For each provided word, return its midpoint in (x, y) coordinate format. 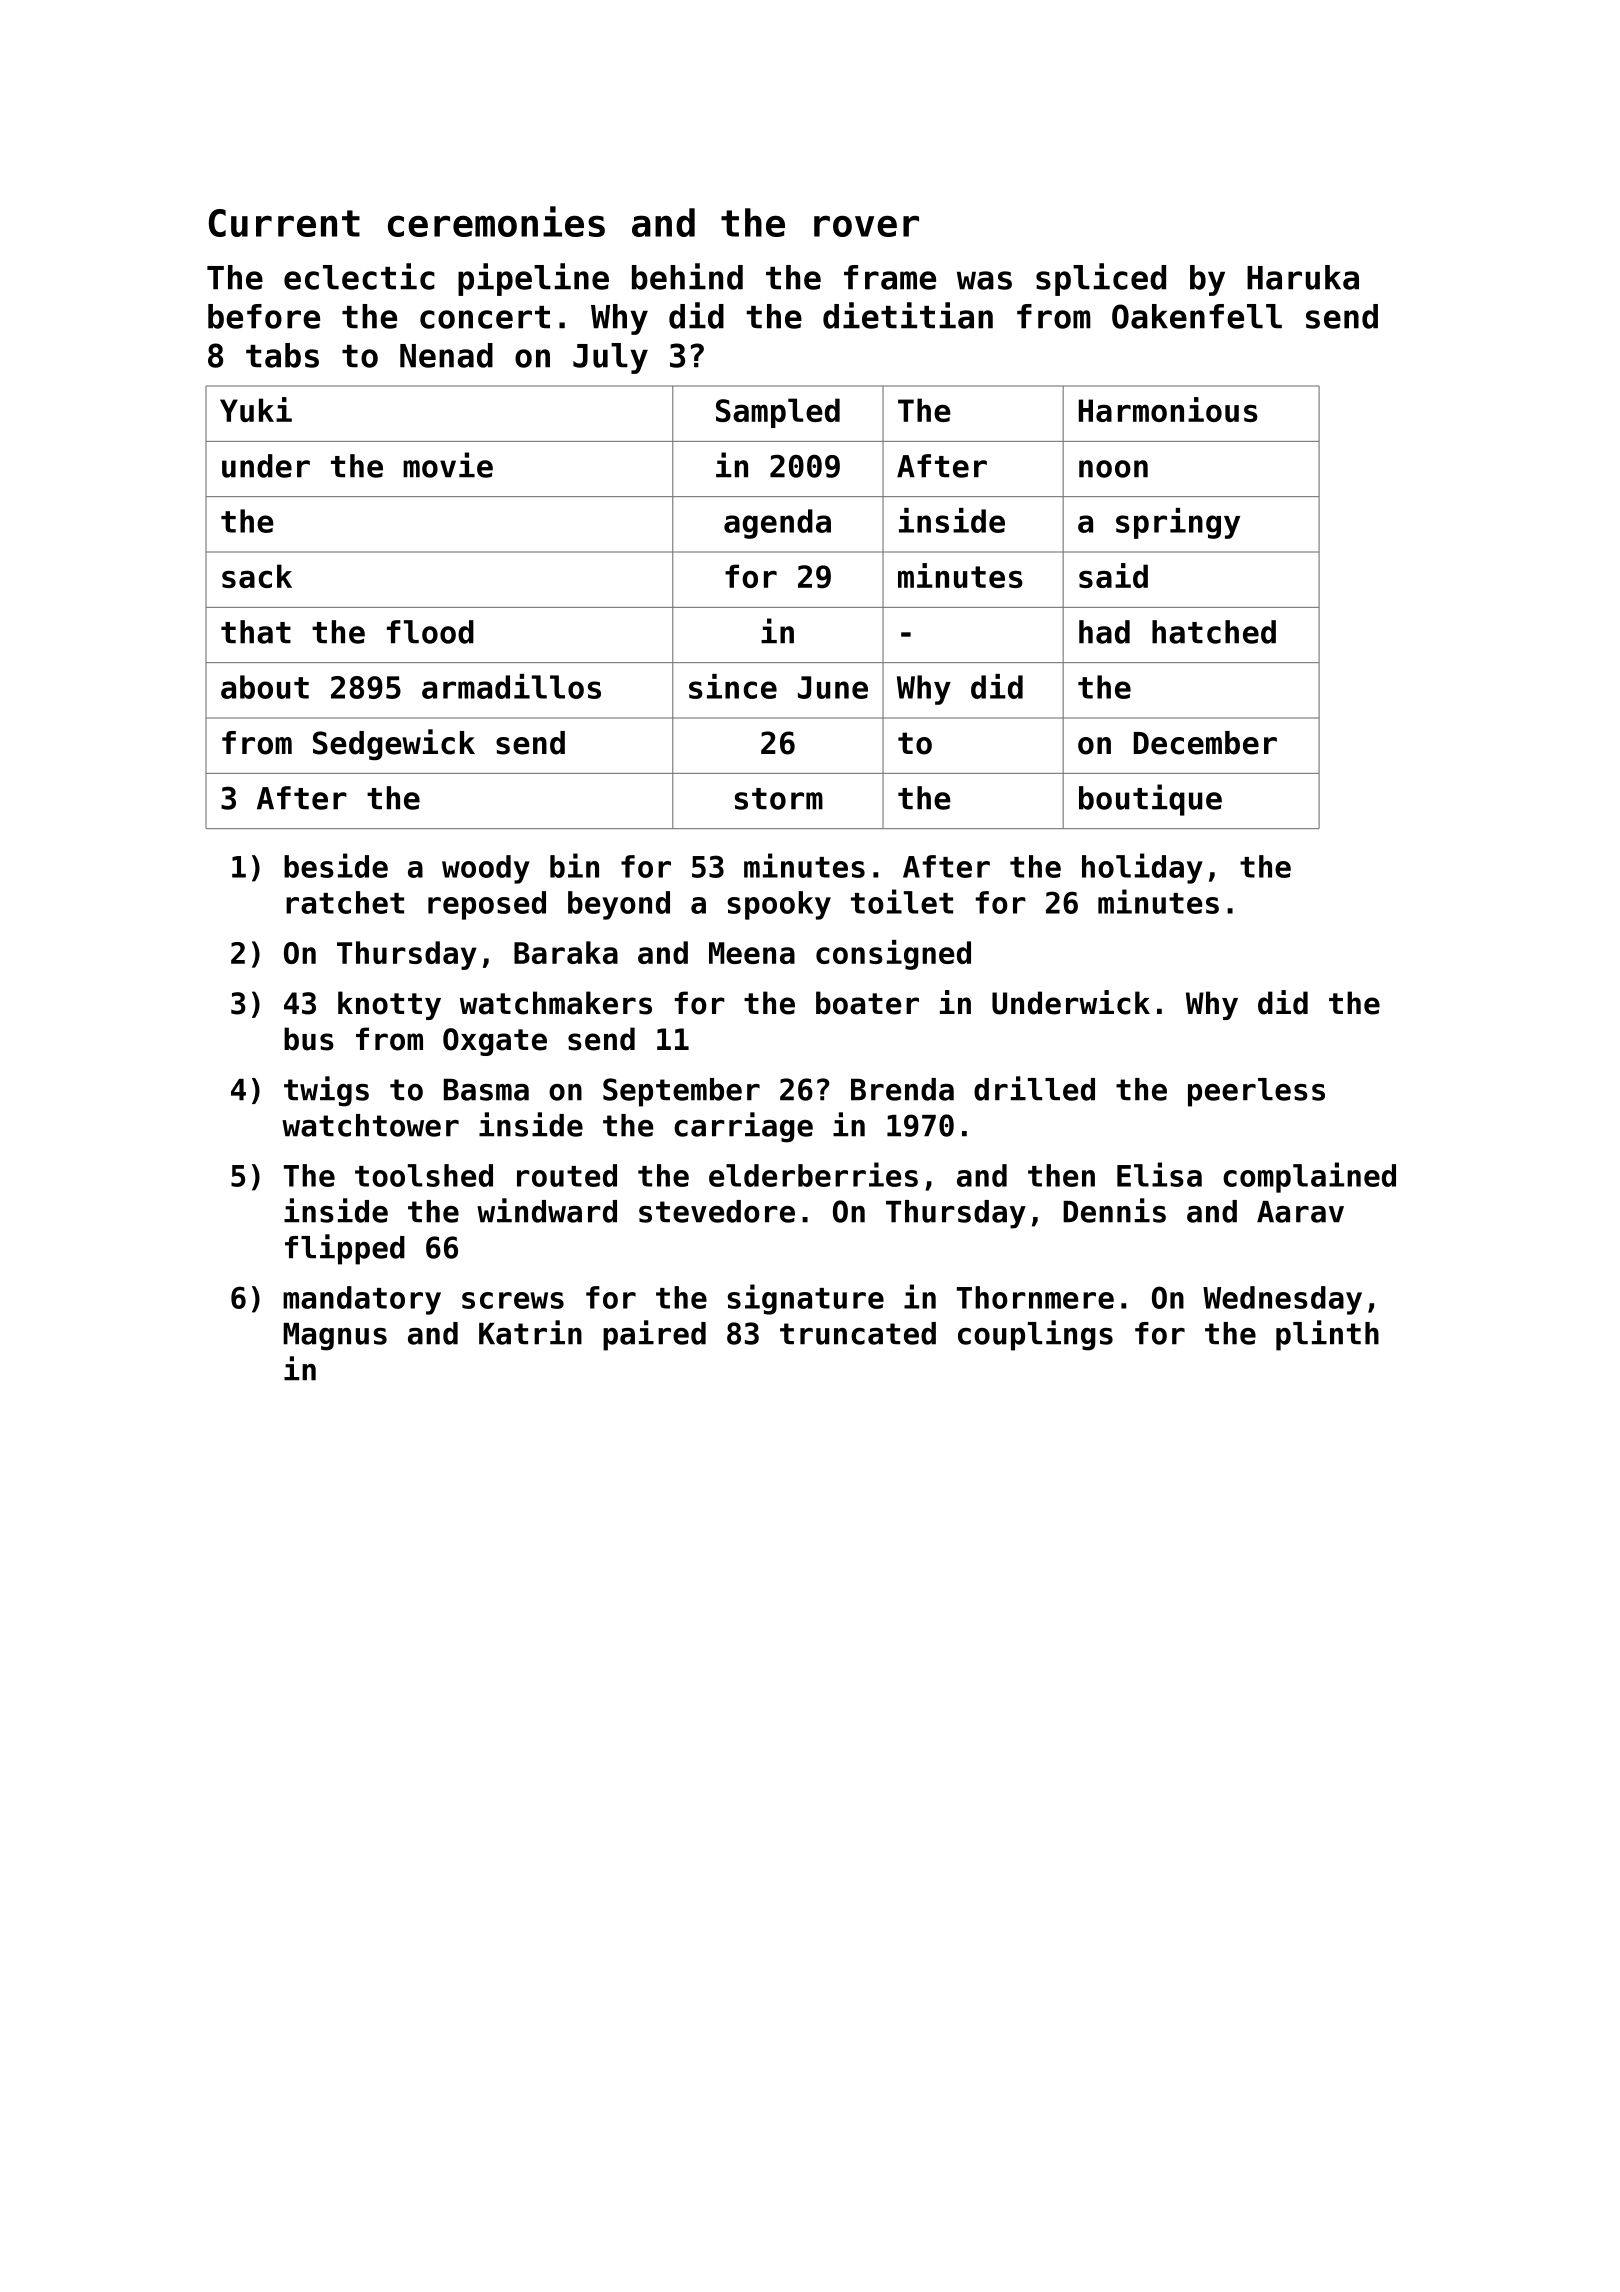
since (733, 686)
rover (866, 226)
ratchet (345, 902)
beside (336, 865)
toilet (902, 901)
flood (430, 632)
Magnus (335, 1337)
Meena (752, 953)
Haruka (1303, 277)
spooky (779, 905)
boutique (1150, 800)
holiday (1142, 868)
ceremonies (496, 221)
